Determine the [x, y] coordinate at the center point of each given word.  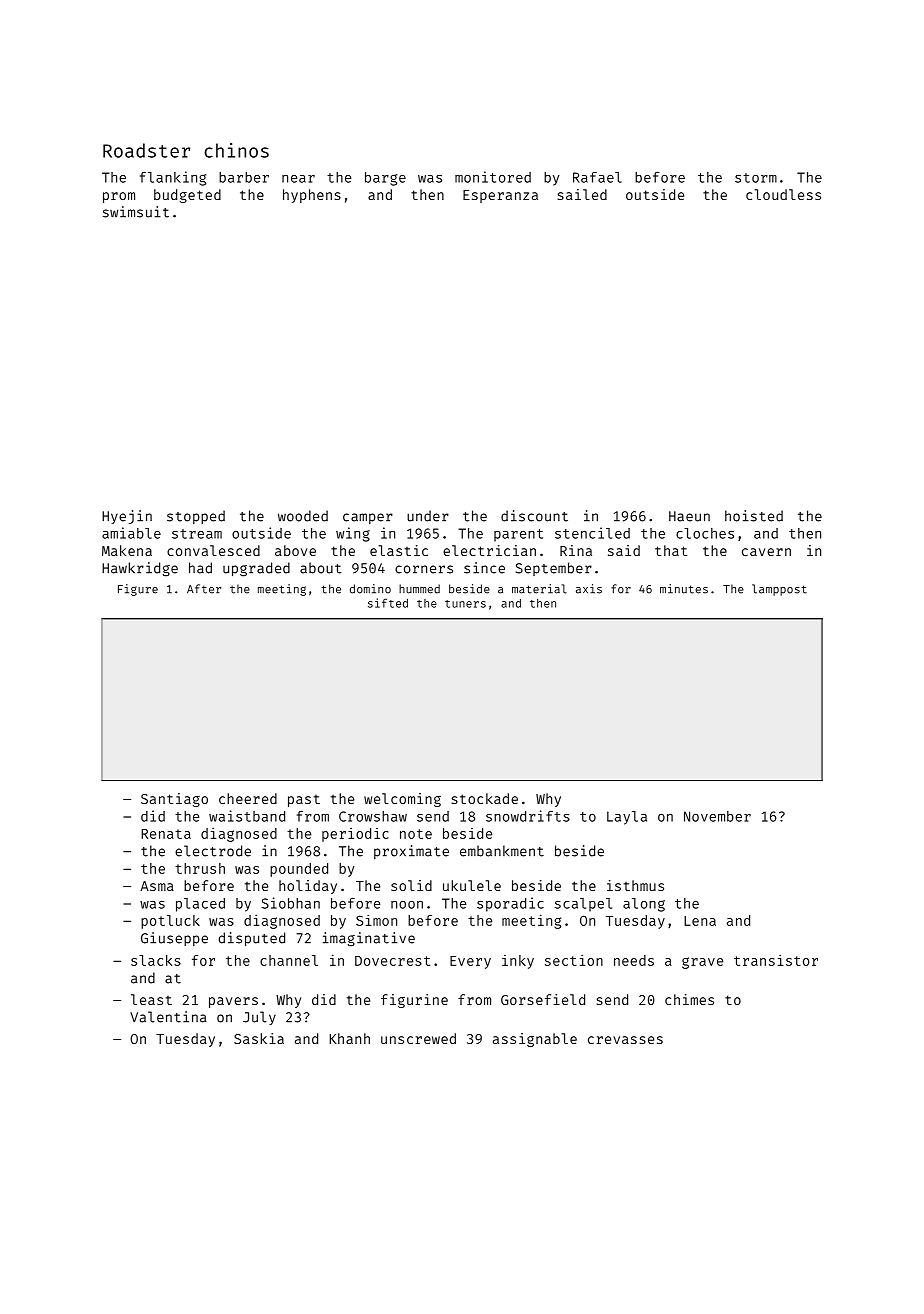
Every [470, 962]
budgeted [187, 196]
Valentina [168, 1017]
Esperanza [500, 196]
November [717, 816]
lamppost [779, 590]
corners [424, 569]
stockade [484, 798]
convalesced [213, 550]
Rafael [597, 177]
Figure [138, 590]
